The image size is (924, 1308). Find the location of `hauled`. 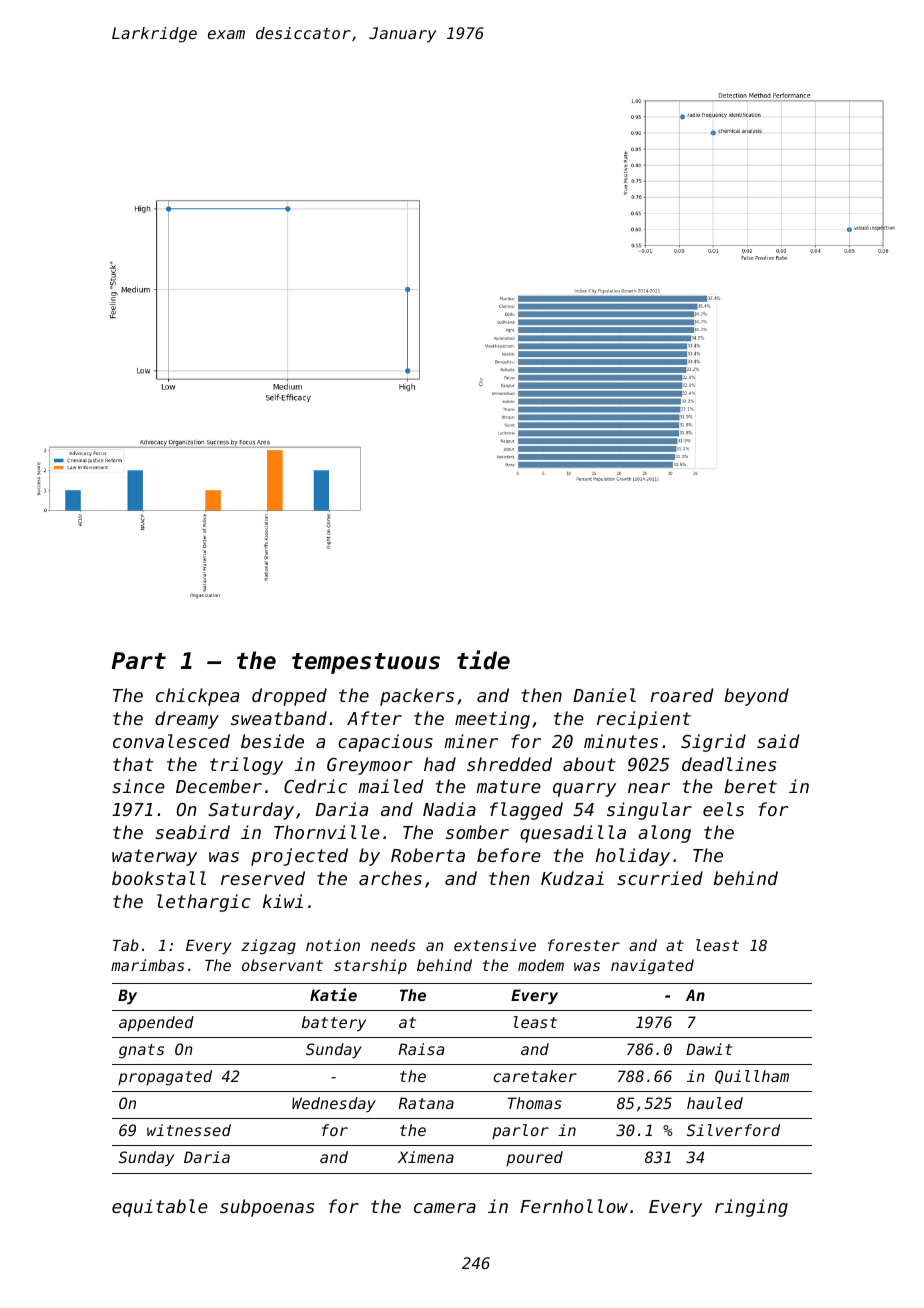

hauled is located at coordinates (715, 1103).
